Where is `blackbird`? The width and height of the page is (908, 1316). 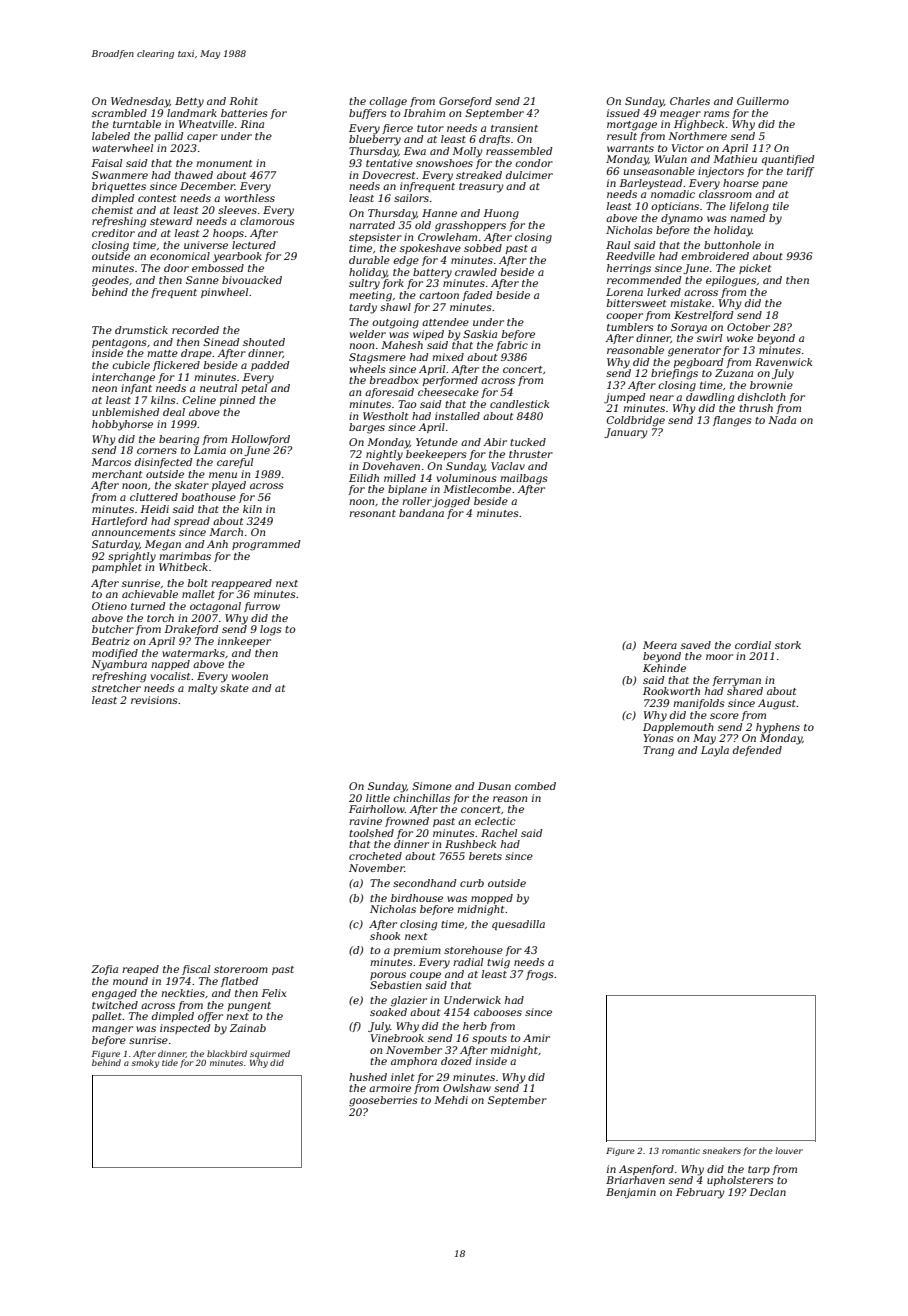 blackbird is located at coordinates (227, 1053).
